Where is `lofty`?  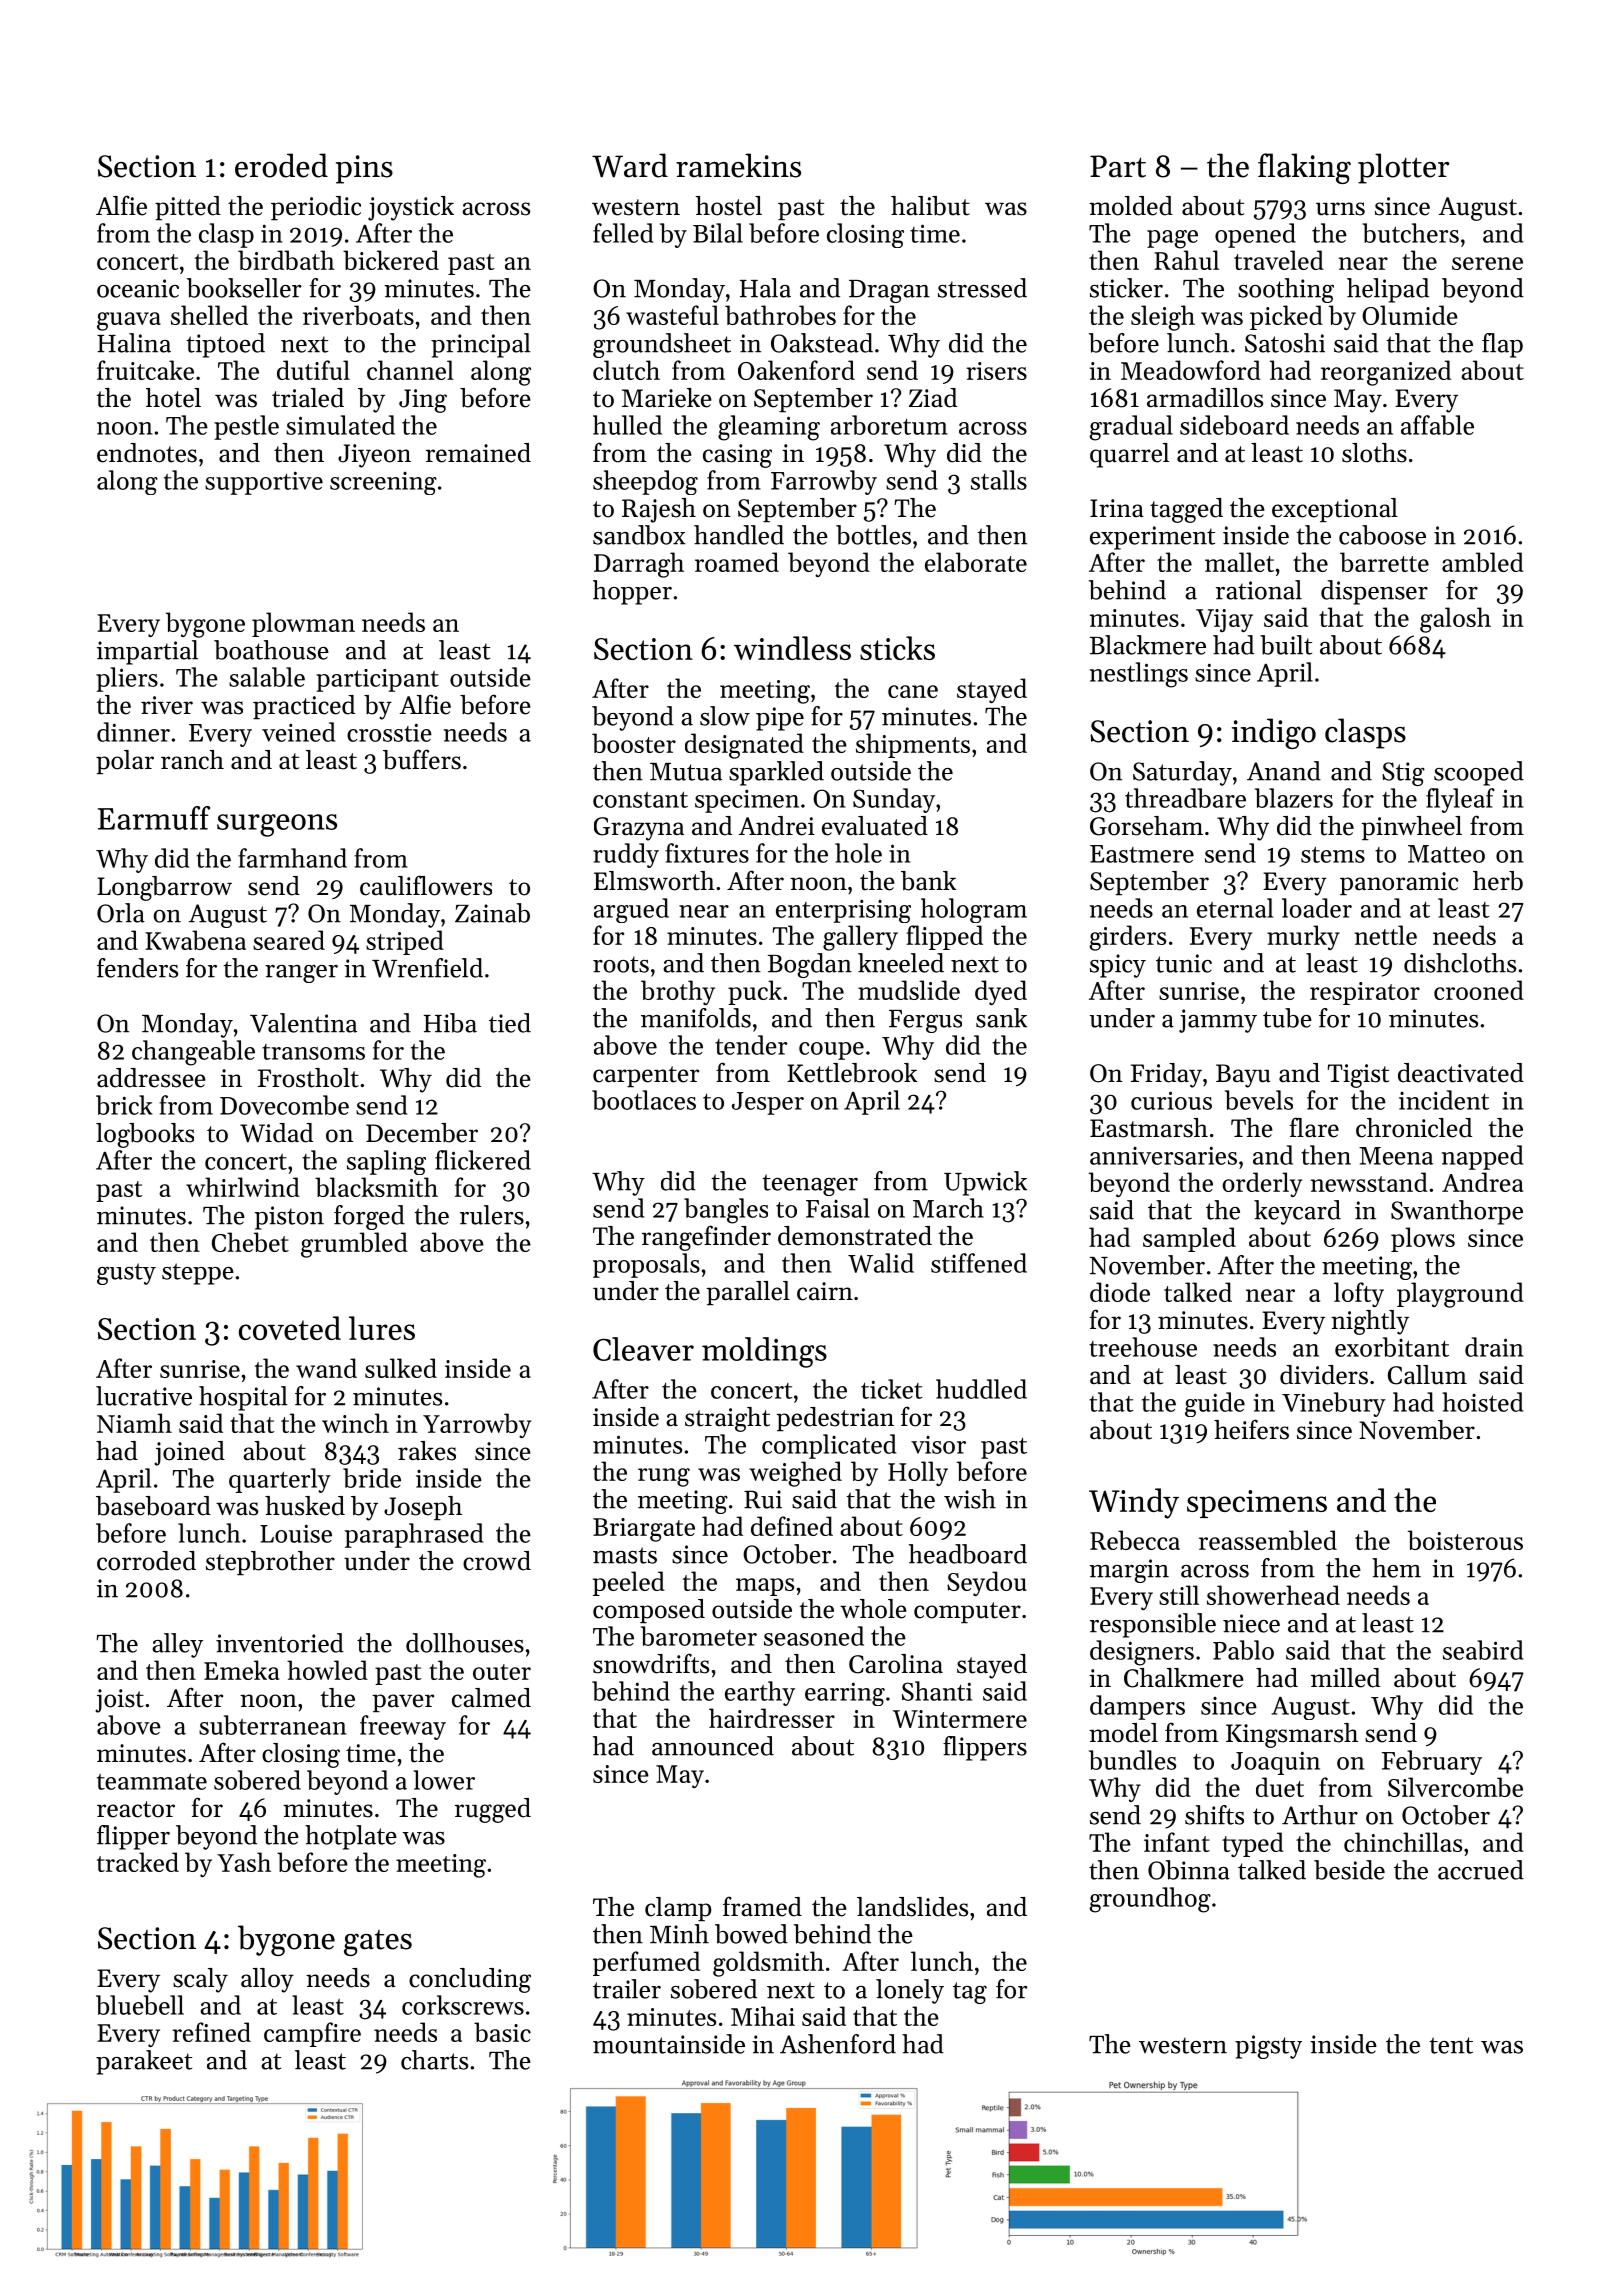 lofty is located at coordinates (1359, 1294).
